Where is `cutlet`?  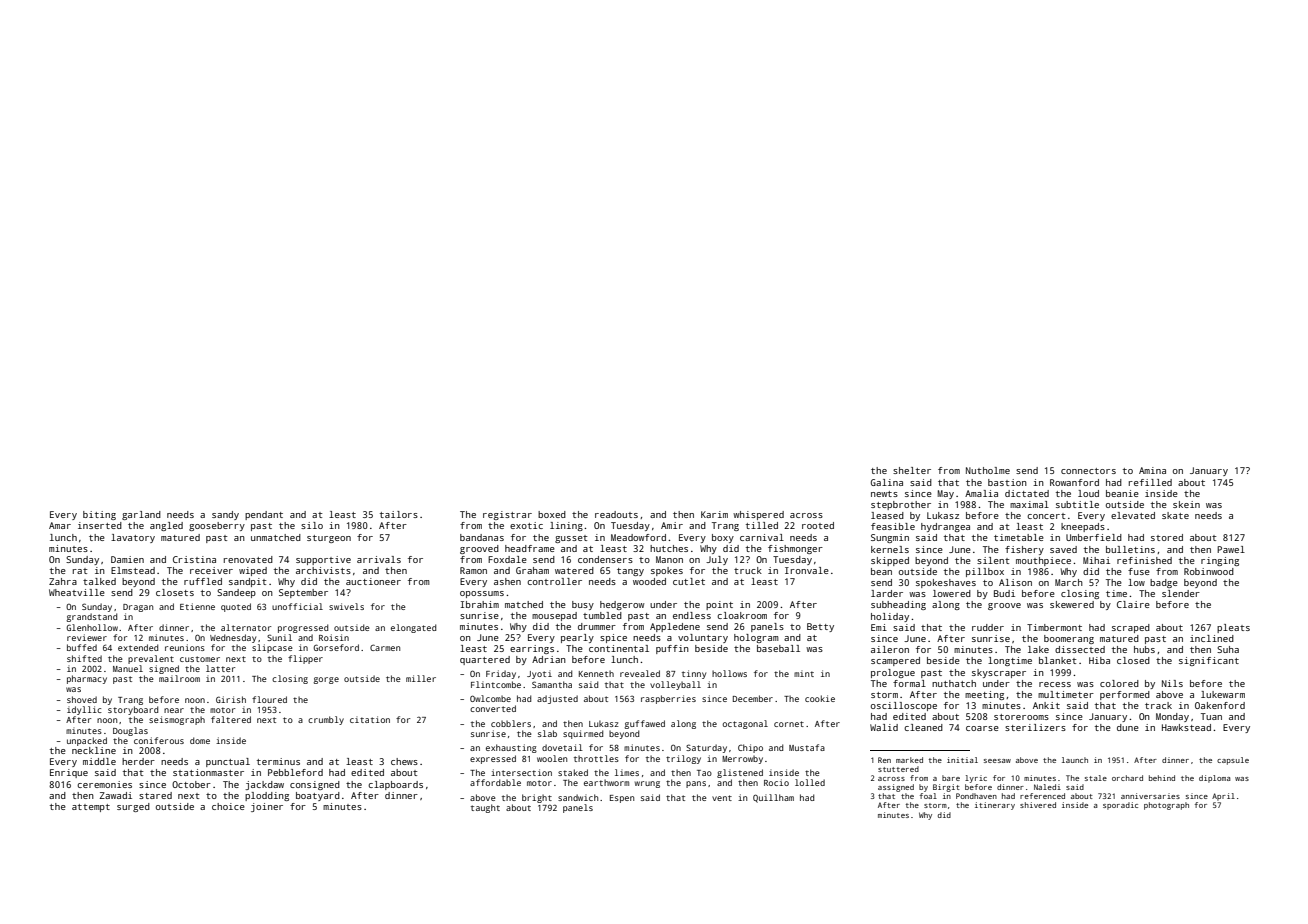
cutlet is located at coordinates (689, 581).
